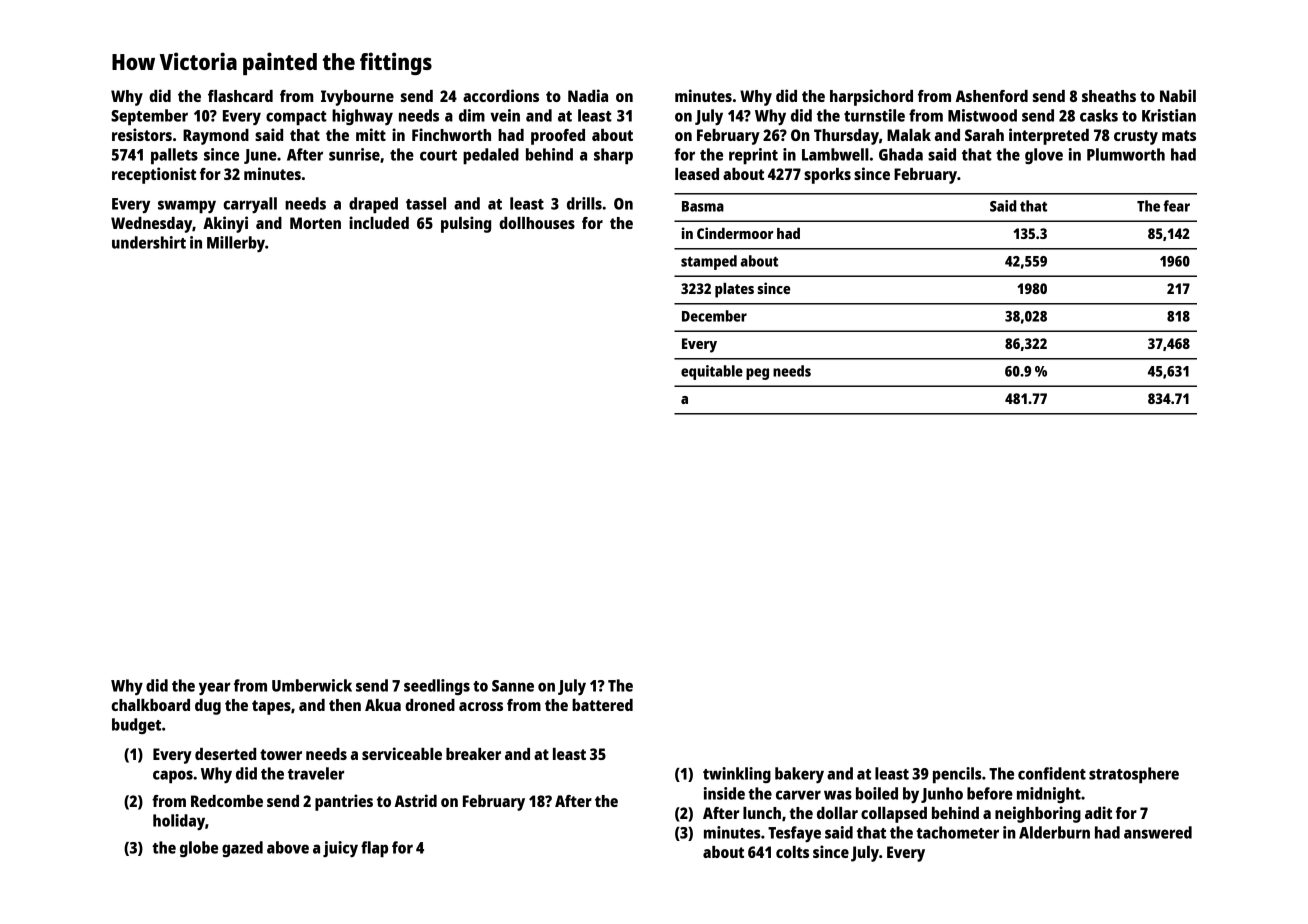 The width and height of the image is (1308, 924). Describe the element at coordinates (426, 203) in the image. I see `tassel` at that location.
